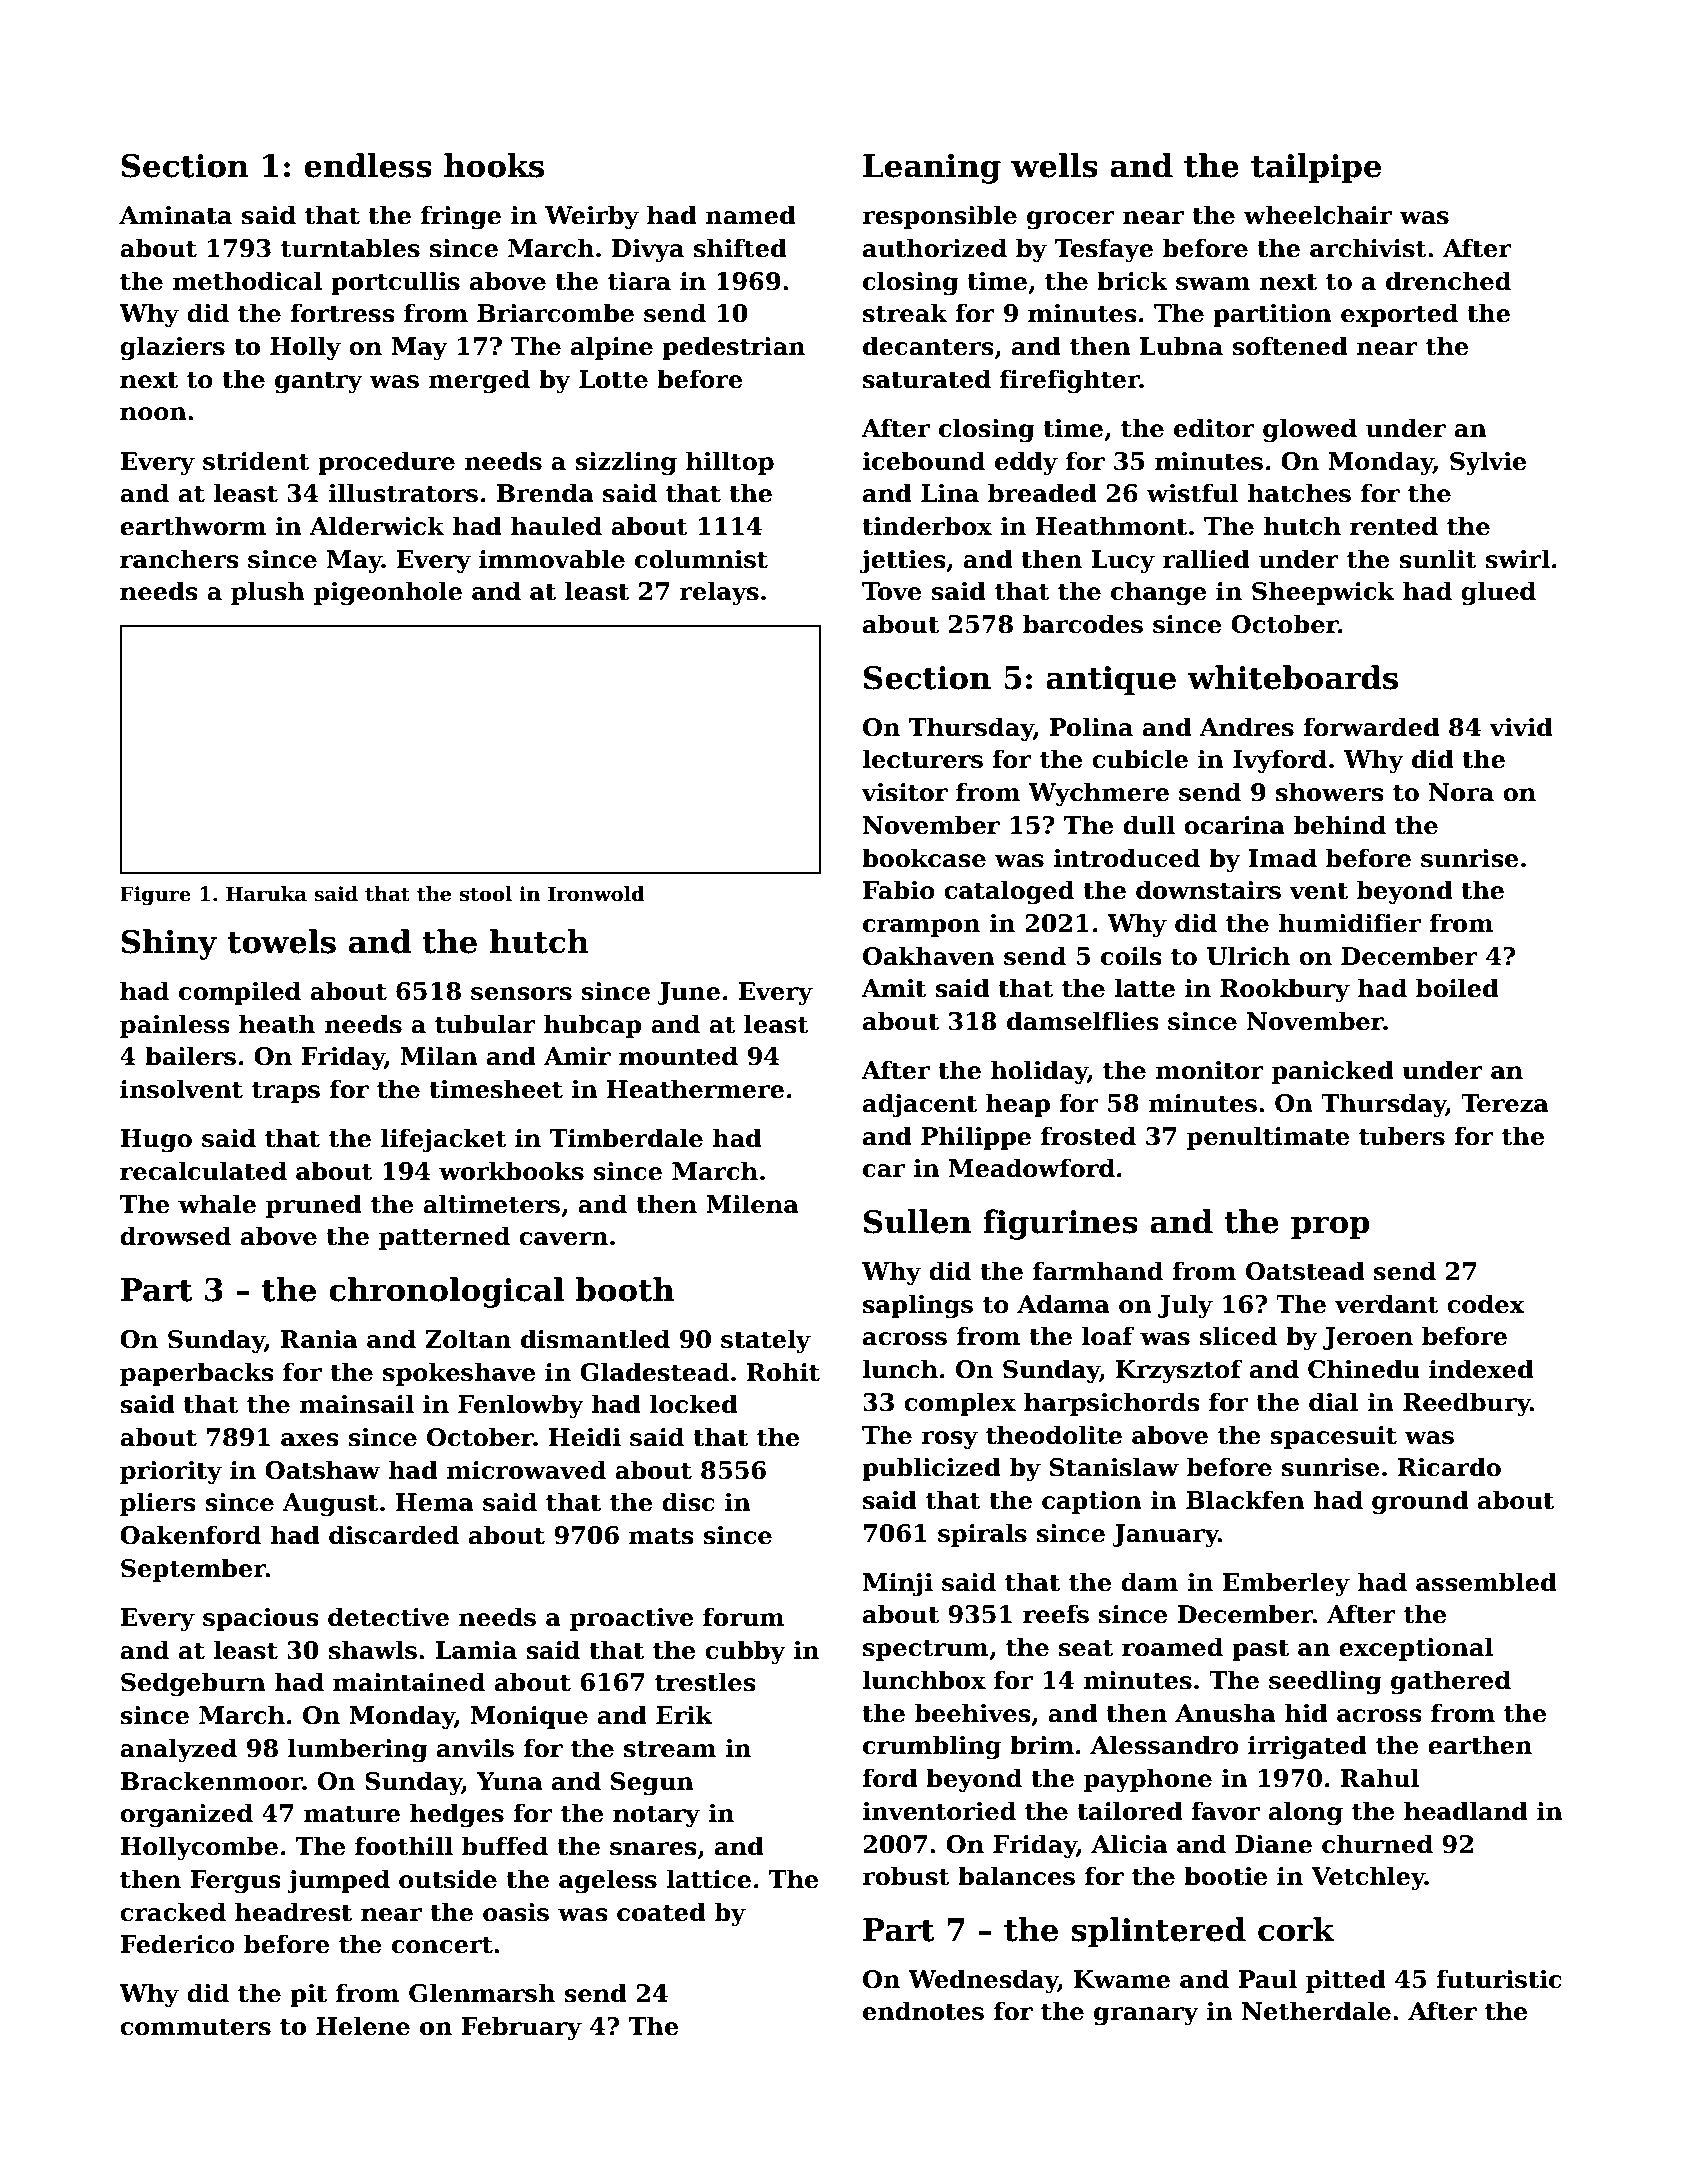 Image resolution: width=1683 pixels, height=2178 pixels. What do you see at coordinates (661, 1912) in the screenshot?
I see `coated` at bounding box center [661, 1912].
